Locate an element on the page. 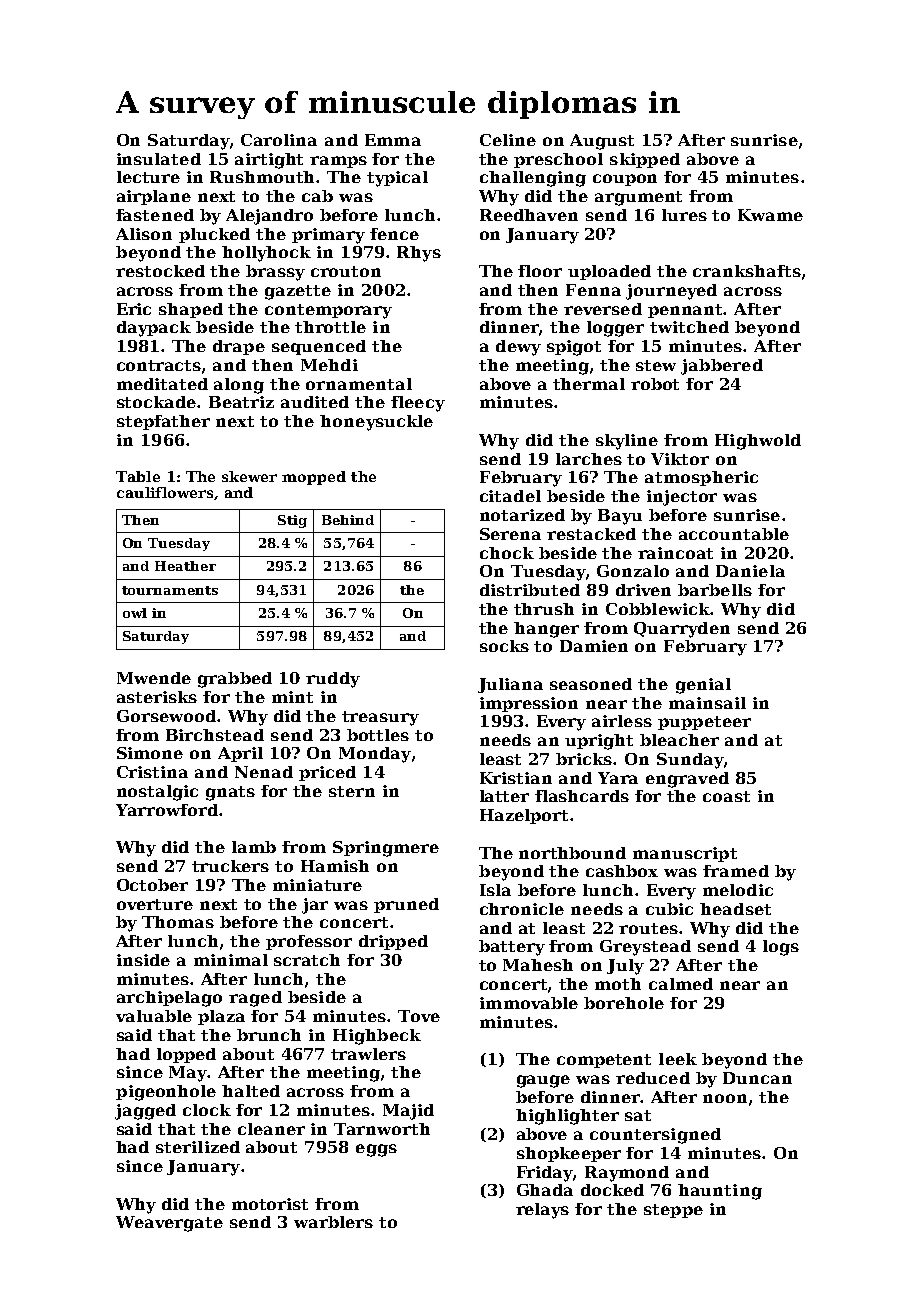  Weavergate is located at coordinates (169, 1224).
